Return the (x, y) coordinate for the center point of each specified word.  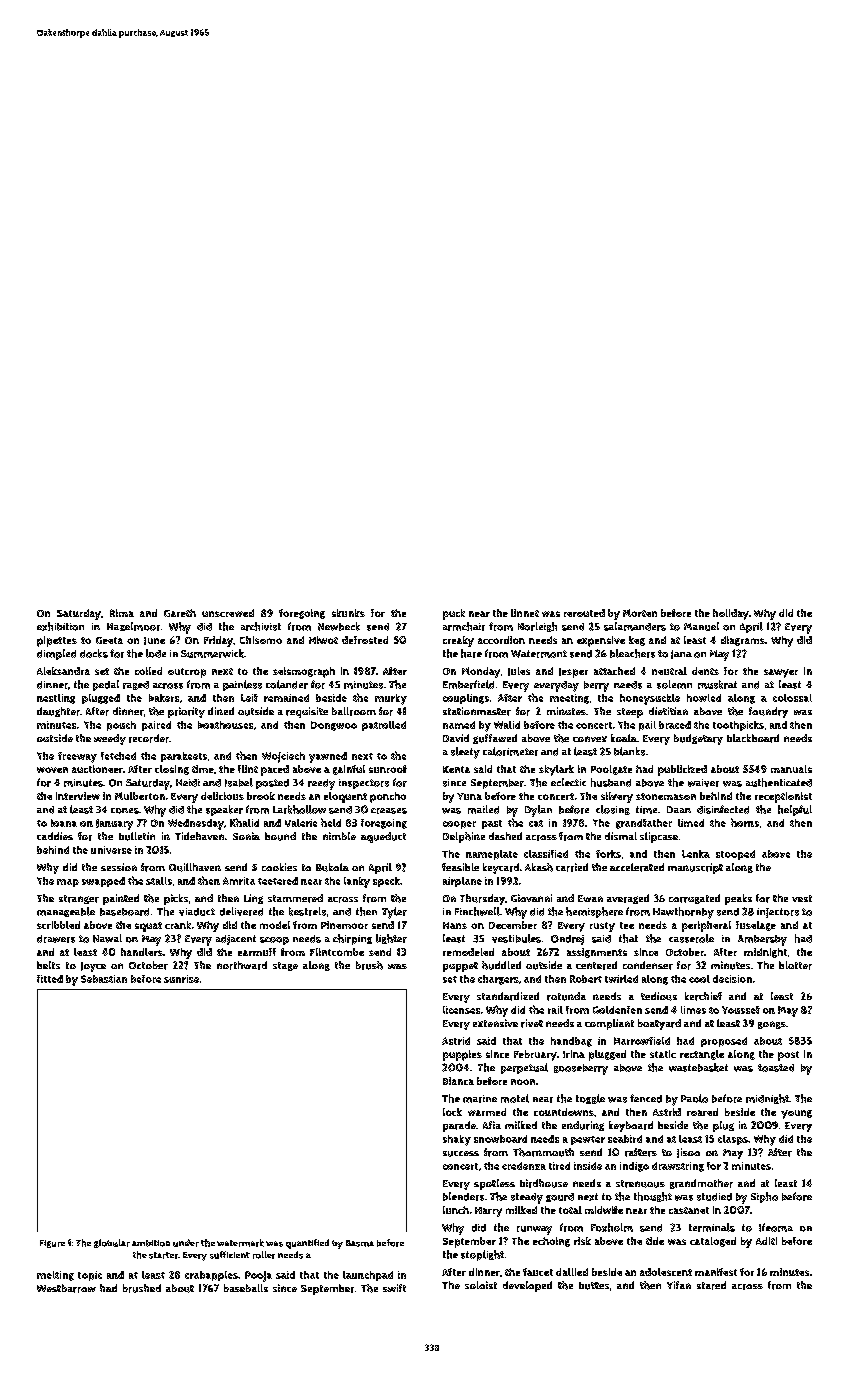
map (68, 883)
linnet (525, 613)
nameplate (492, 855)
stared (711, 1285)
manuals (791, 769)
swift (394, 1288)
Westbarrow (66, 1288)
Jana (681, 654)
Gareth (180, 613)
